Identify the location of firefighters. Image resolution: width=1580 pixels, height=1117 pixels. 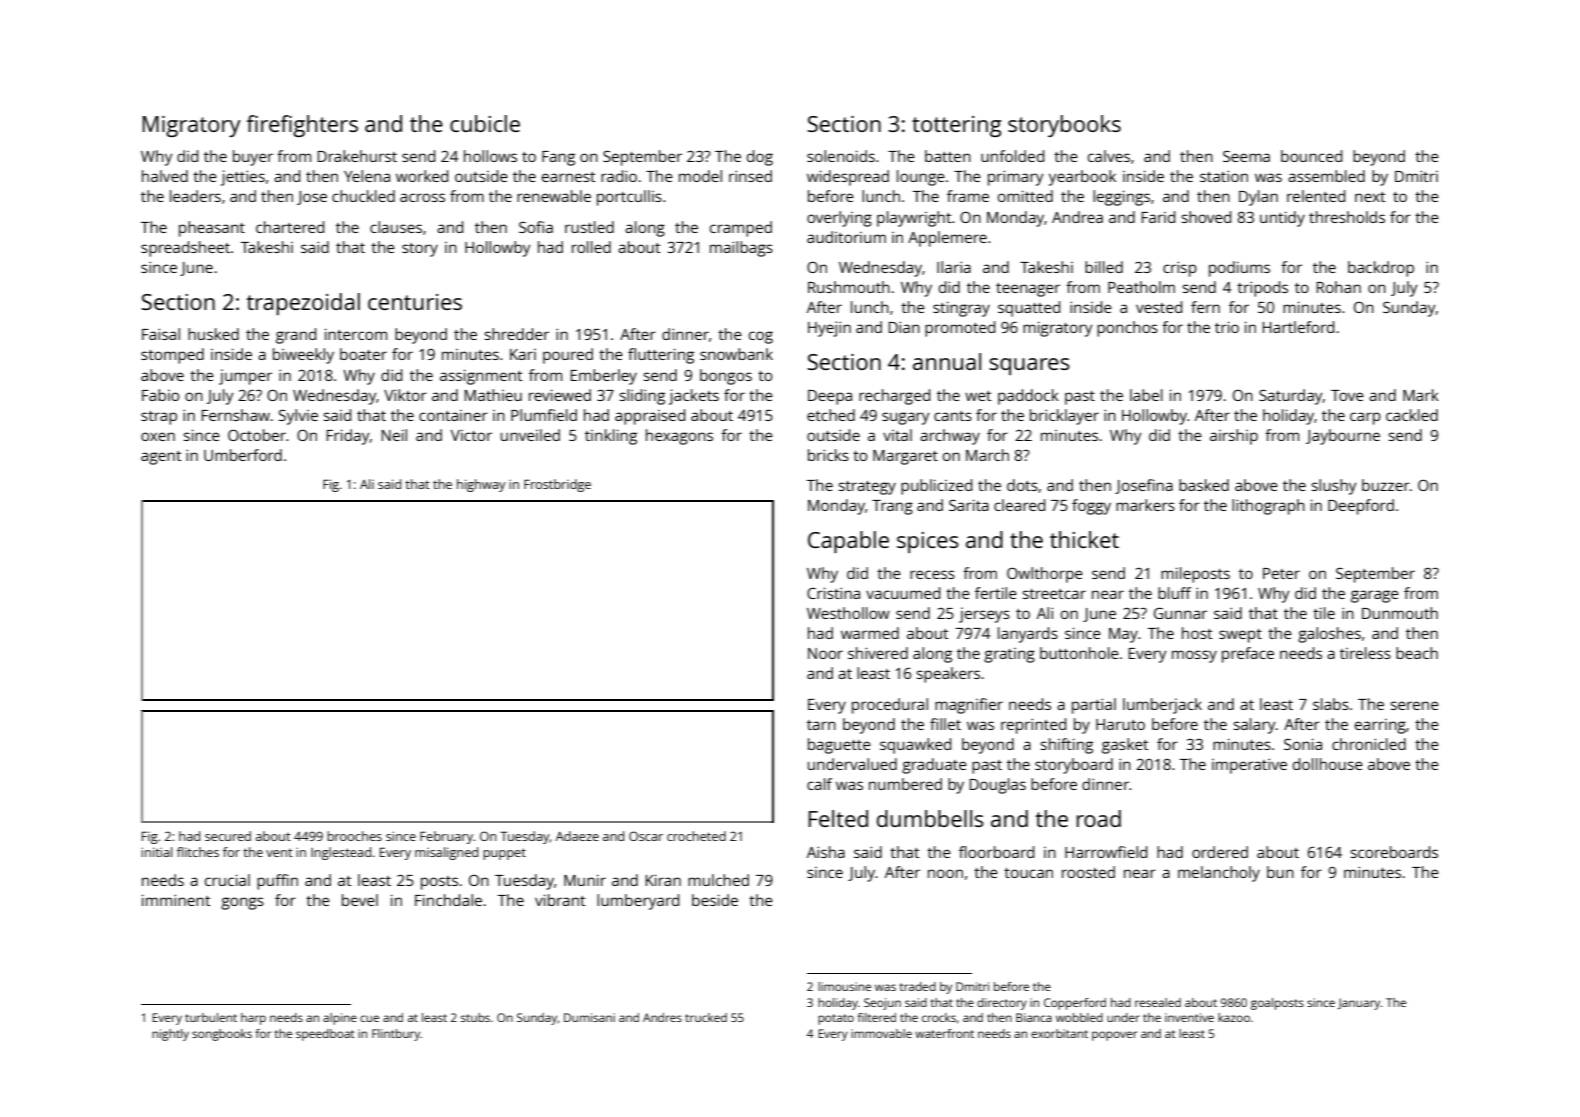
(302, 126).
